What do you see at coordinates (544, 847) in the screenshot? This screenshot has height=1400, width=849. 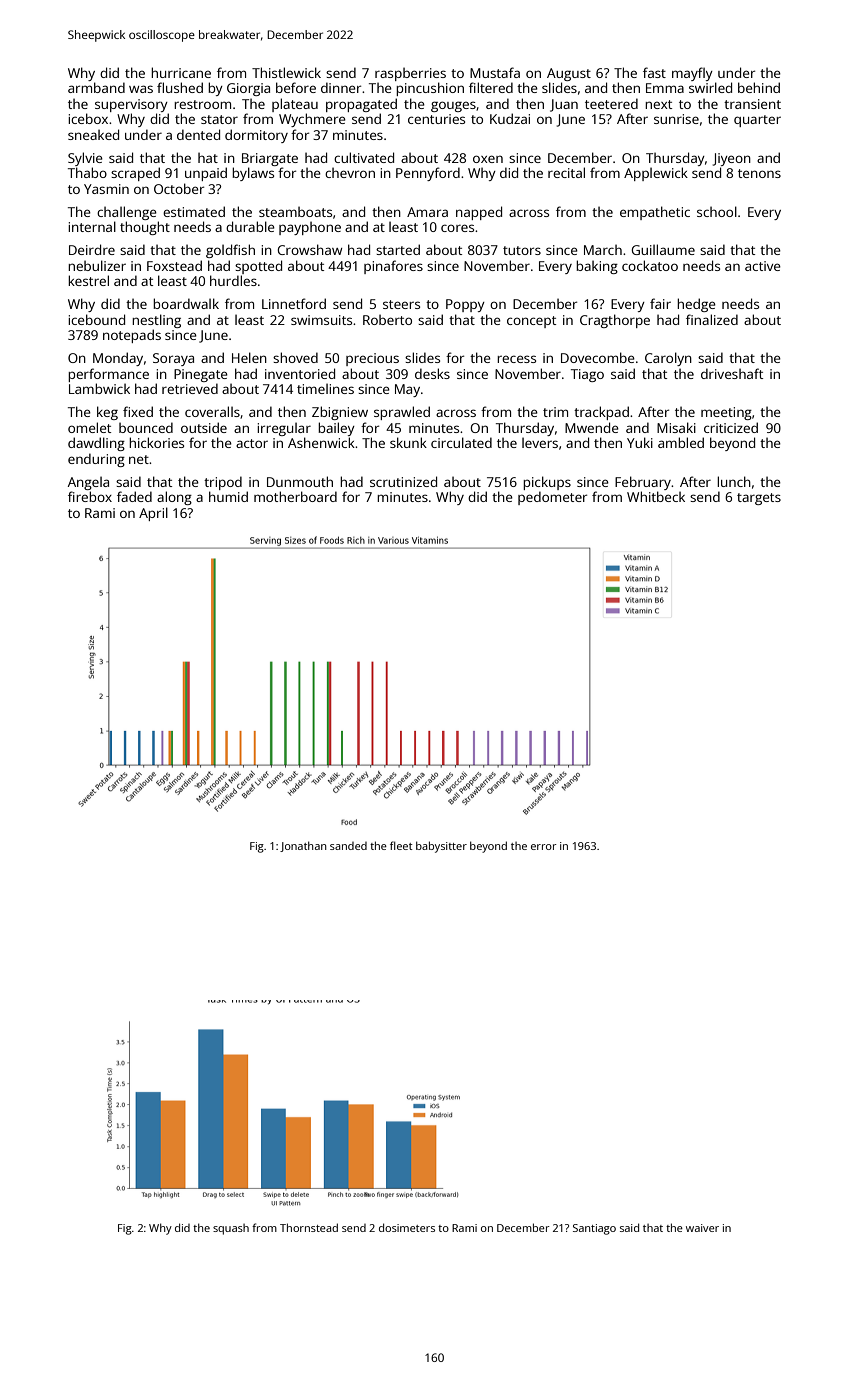 I see `error` at bounding box center [544, 847].
